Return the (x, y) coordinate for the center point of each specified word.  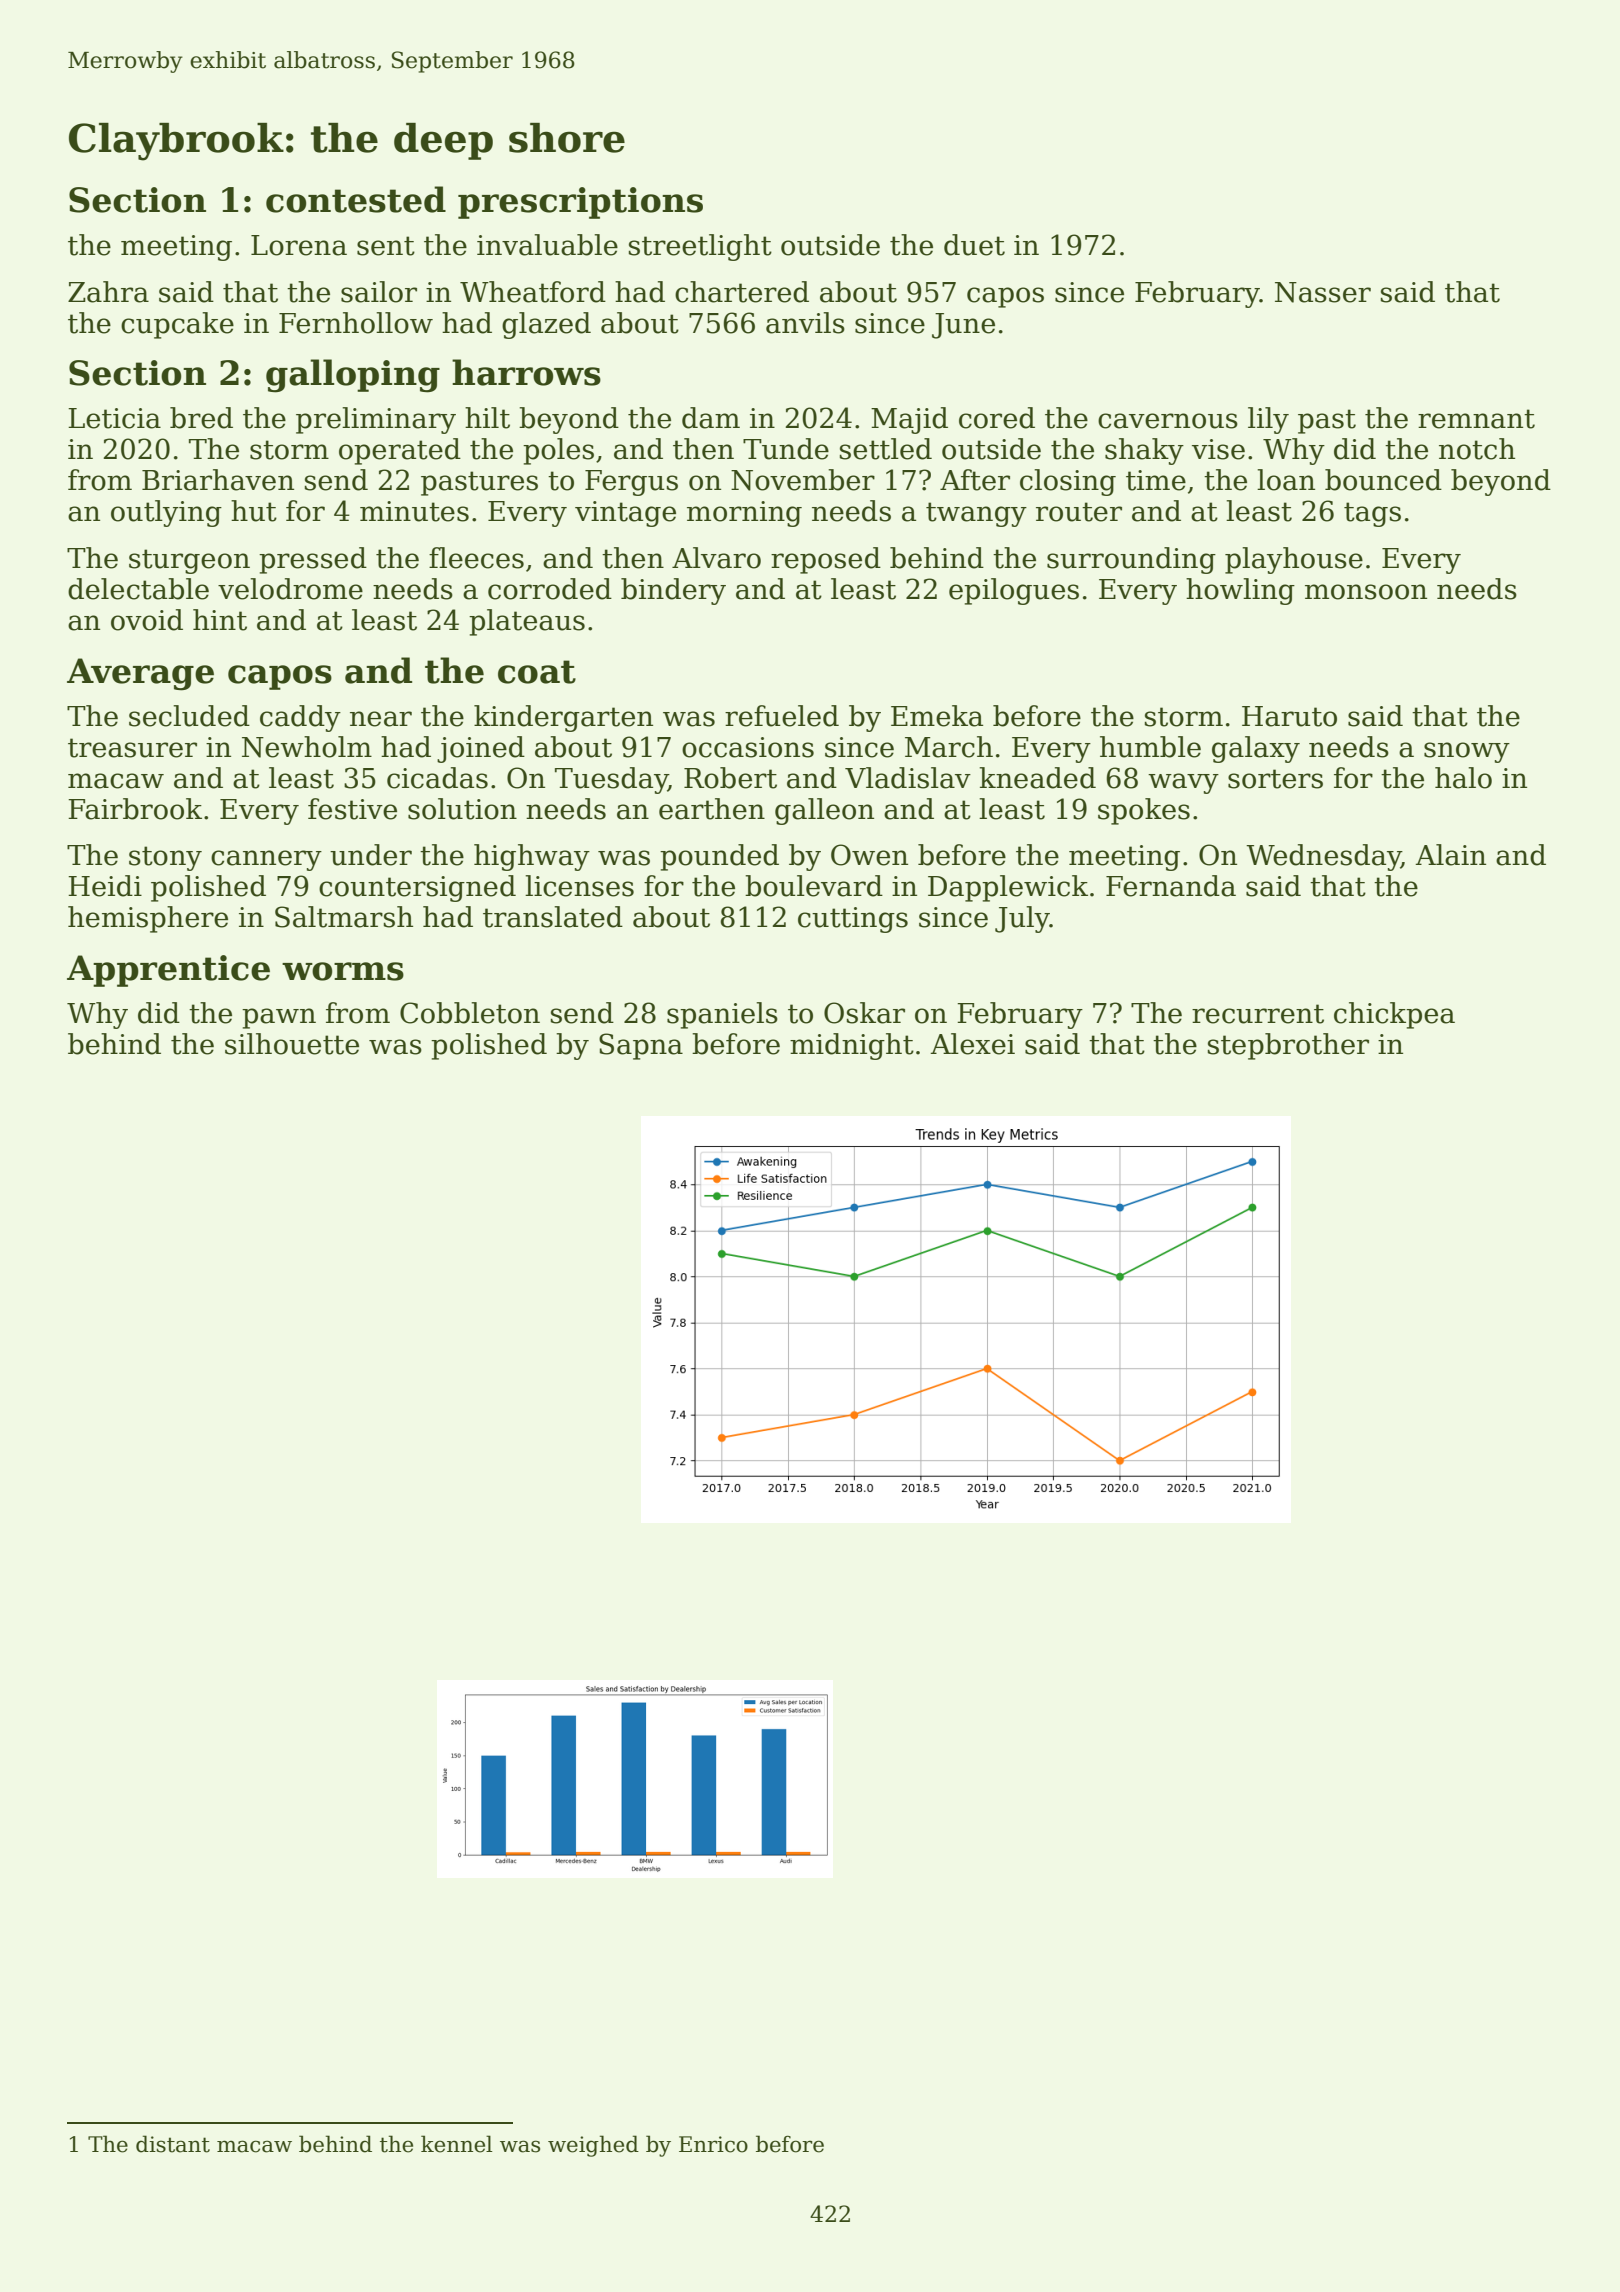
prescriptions (580, 203)
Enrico (713, 2144)
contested (356, 199)
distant (173, 2144)
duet (974, 245)
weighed (593, 2146)
